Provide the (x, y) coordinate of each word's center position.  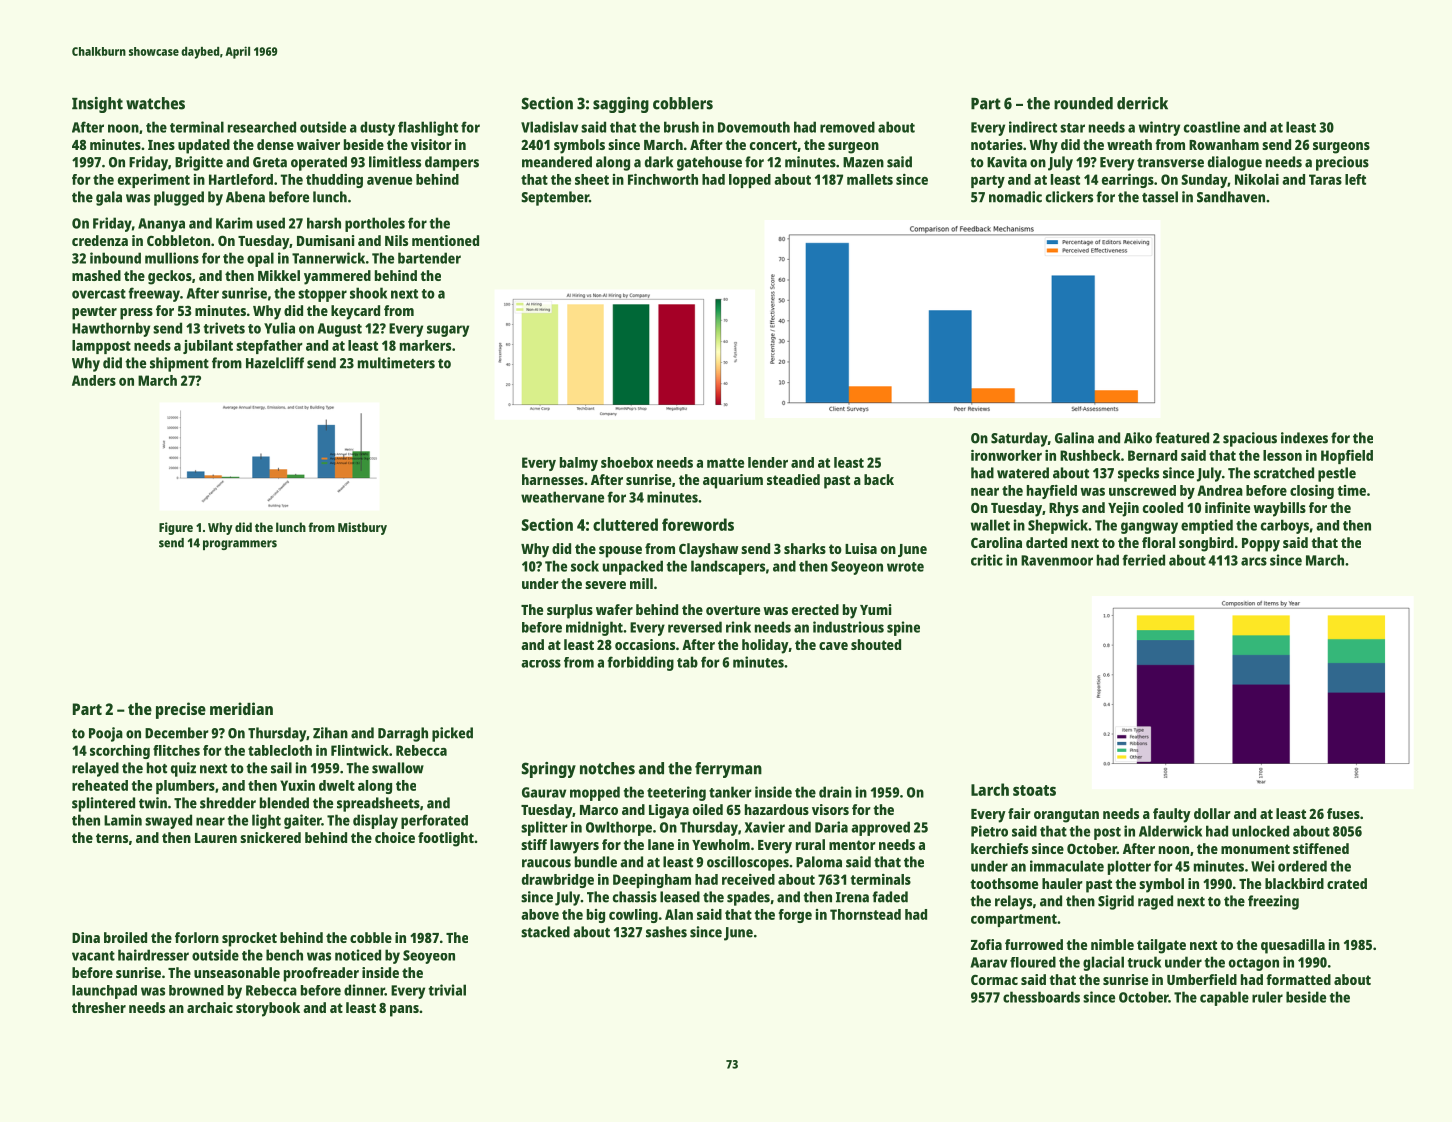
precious (1342, 163)
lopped (750, 181)
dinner (364, 990)
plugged (179, 198)
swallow (398, 768)
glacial (1103, 963)
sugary (448, 331)
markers (425, 345)
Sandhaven (1231, 197)
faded (890, 897)
